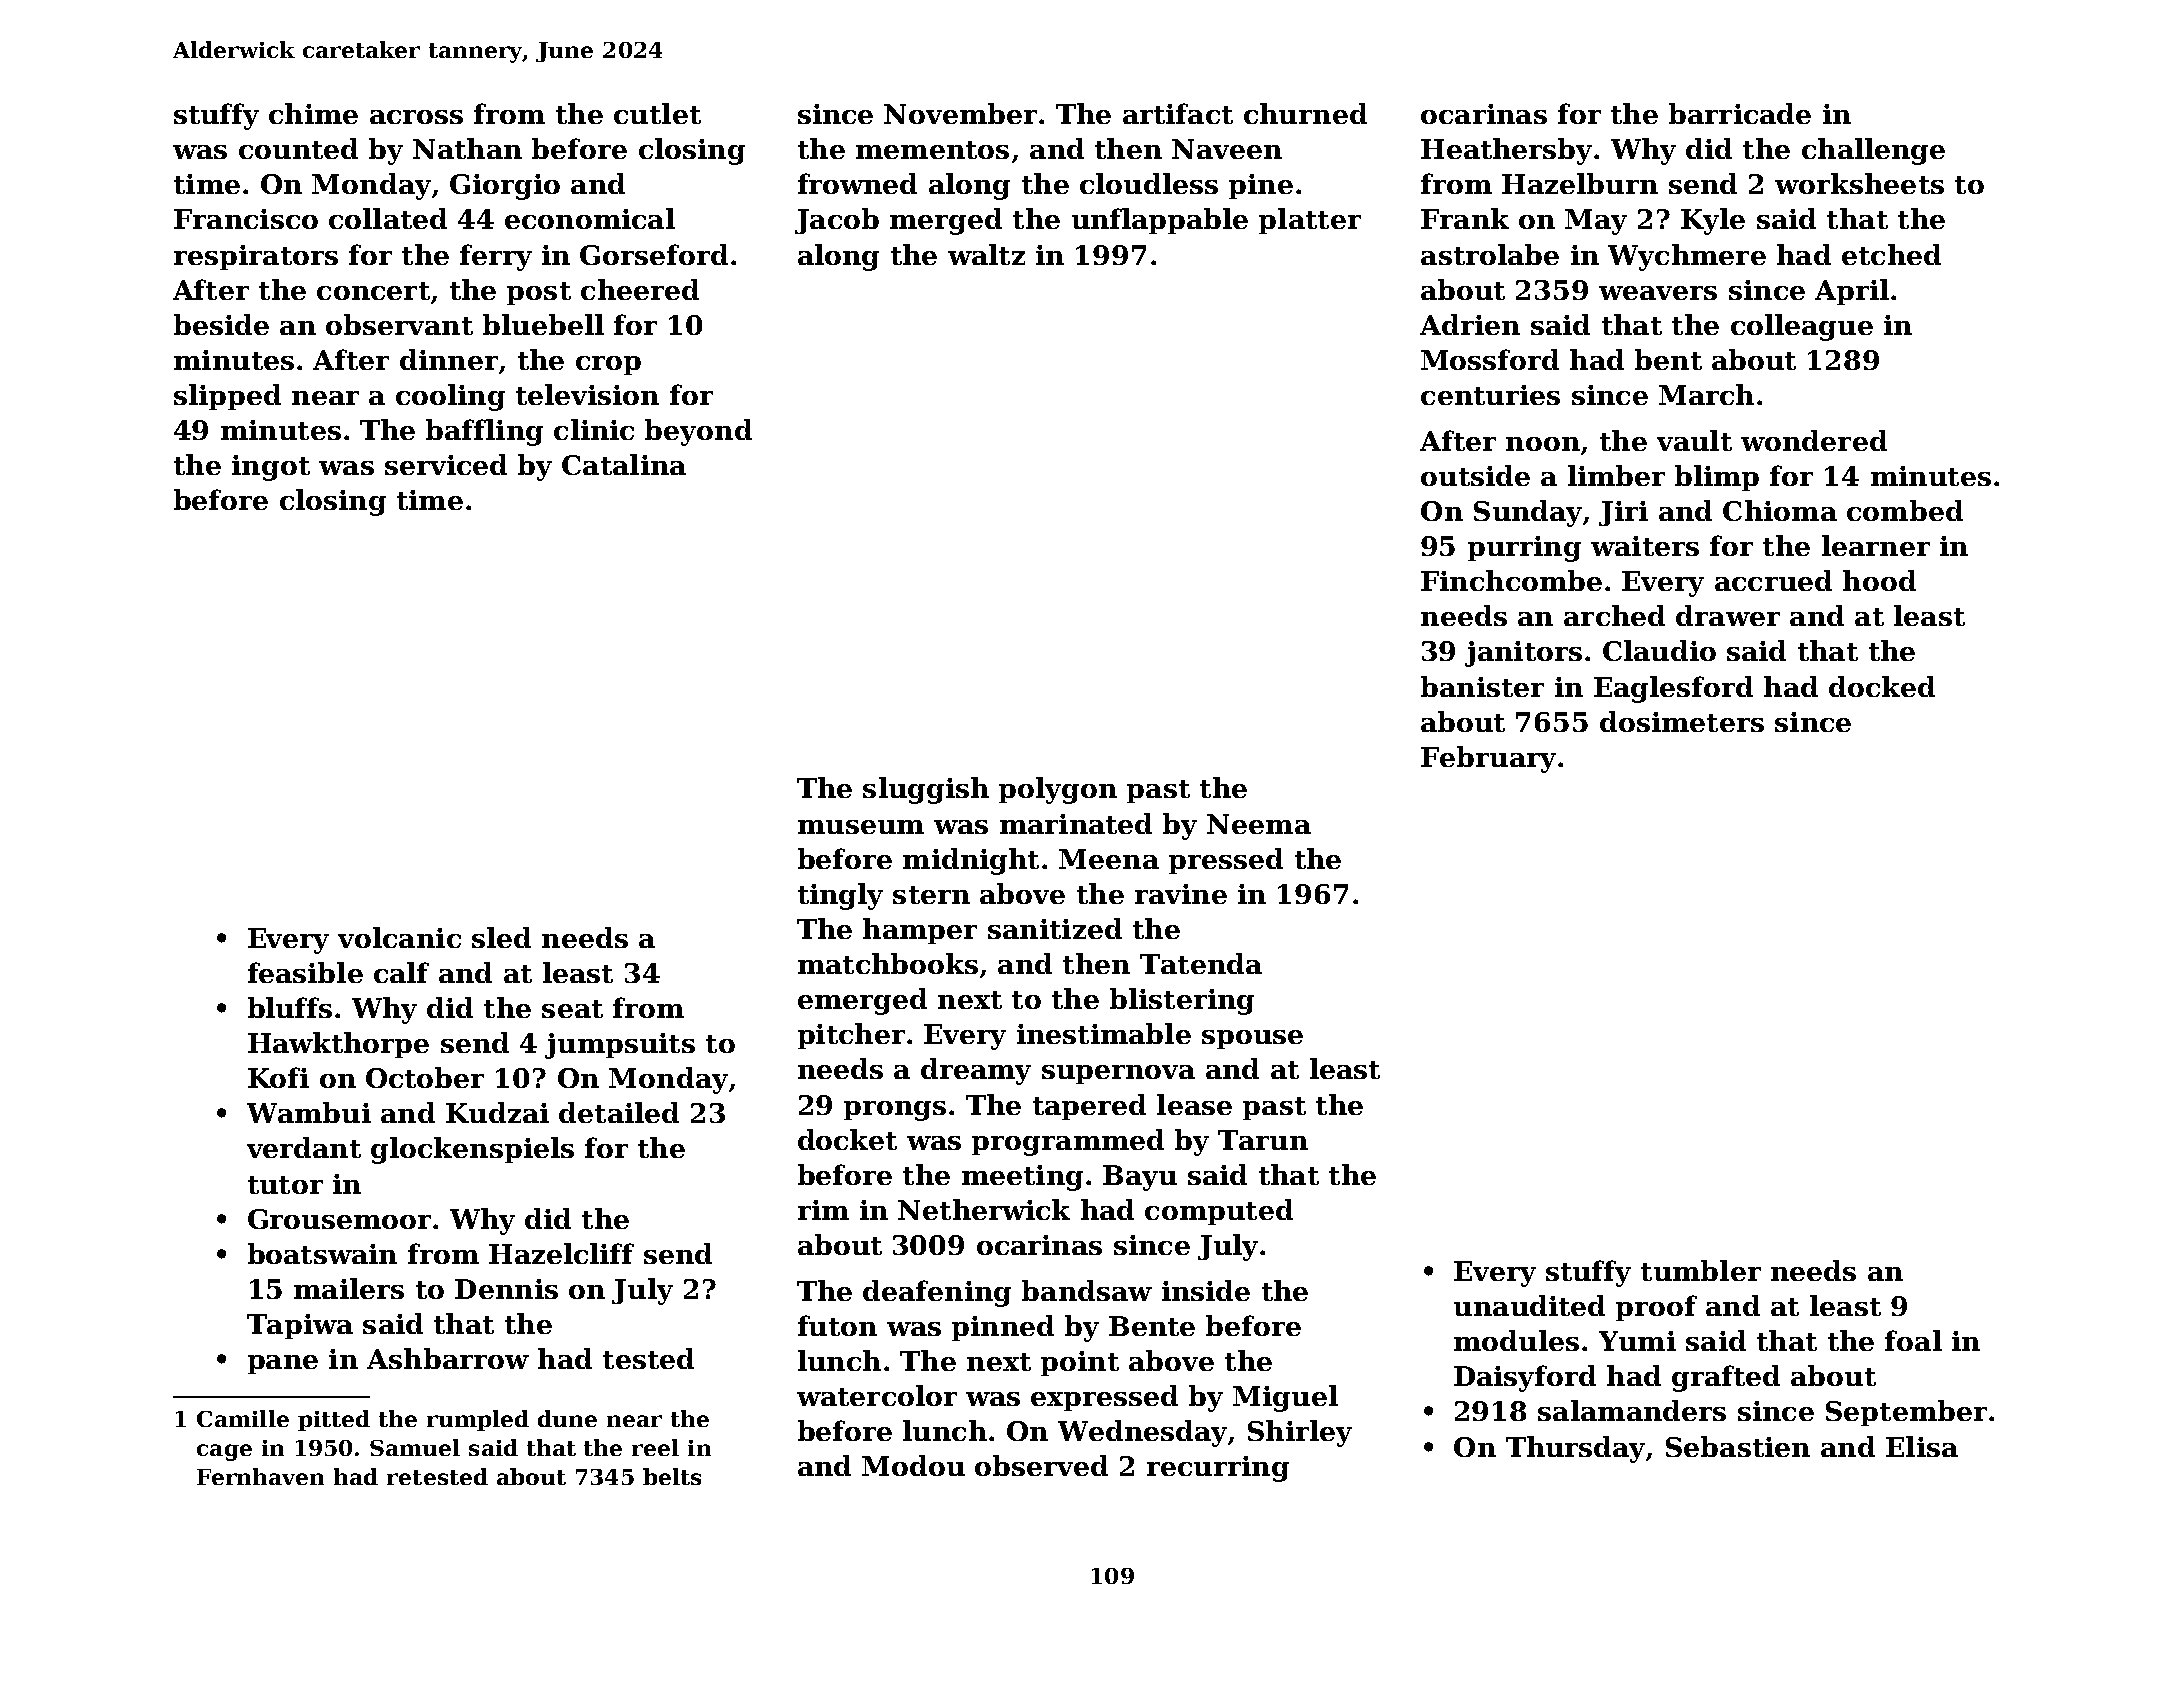 The image size is (2178, 1683). What do you see at coordinates (1891, 254) in the screenshot?
I see `etched` at bounding box center [1891, 254].
